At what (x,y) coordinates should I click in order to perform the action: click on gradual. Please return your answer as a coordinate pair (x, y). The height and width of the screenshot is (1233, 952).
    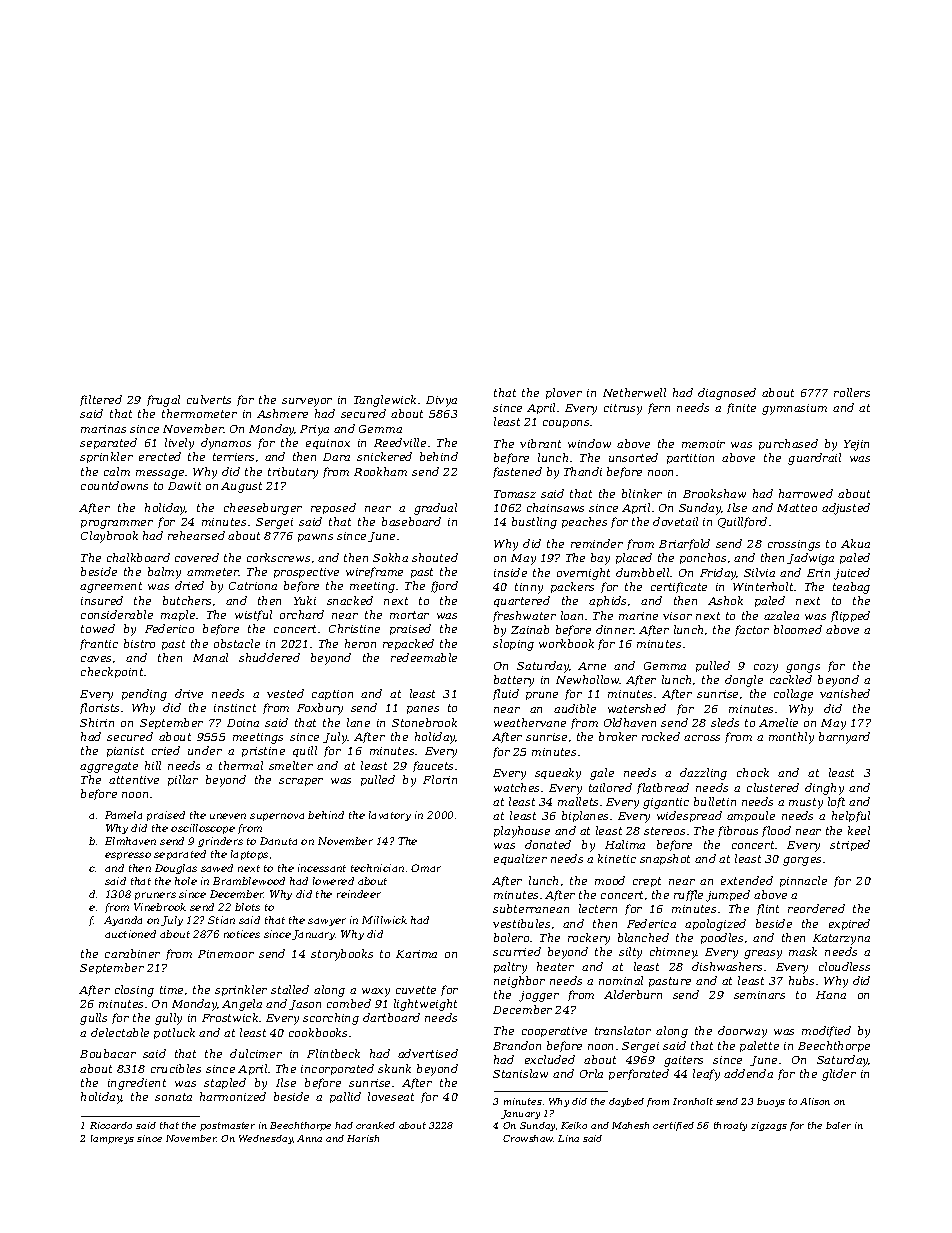
    Looking at the image, I should click on (435, 509).
